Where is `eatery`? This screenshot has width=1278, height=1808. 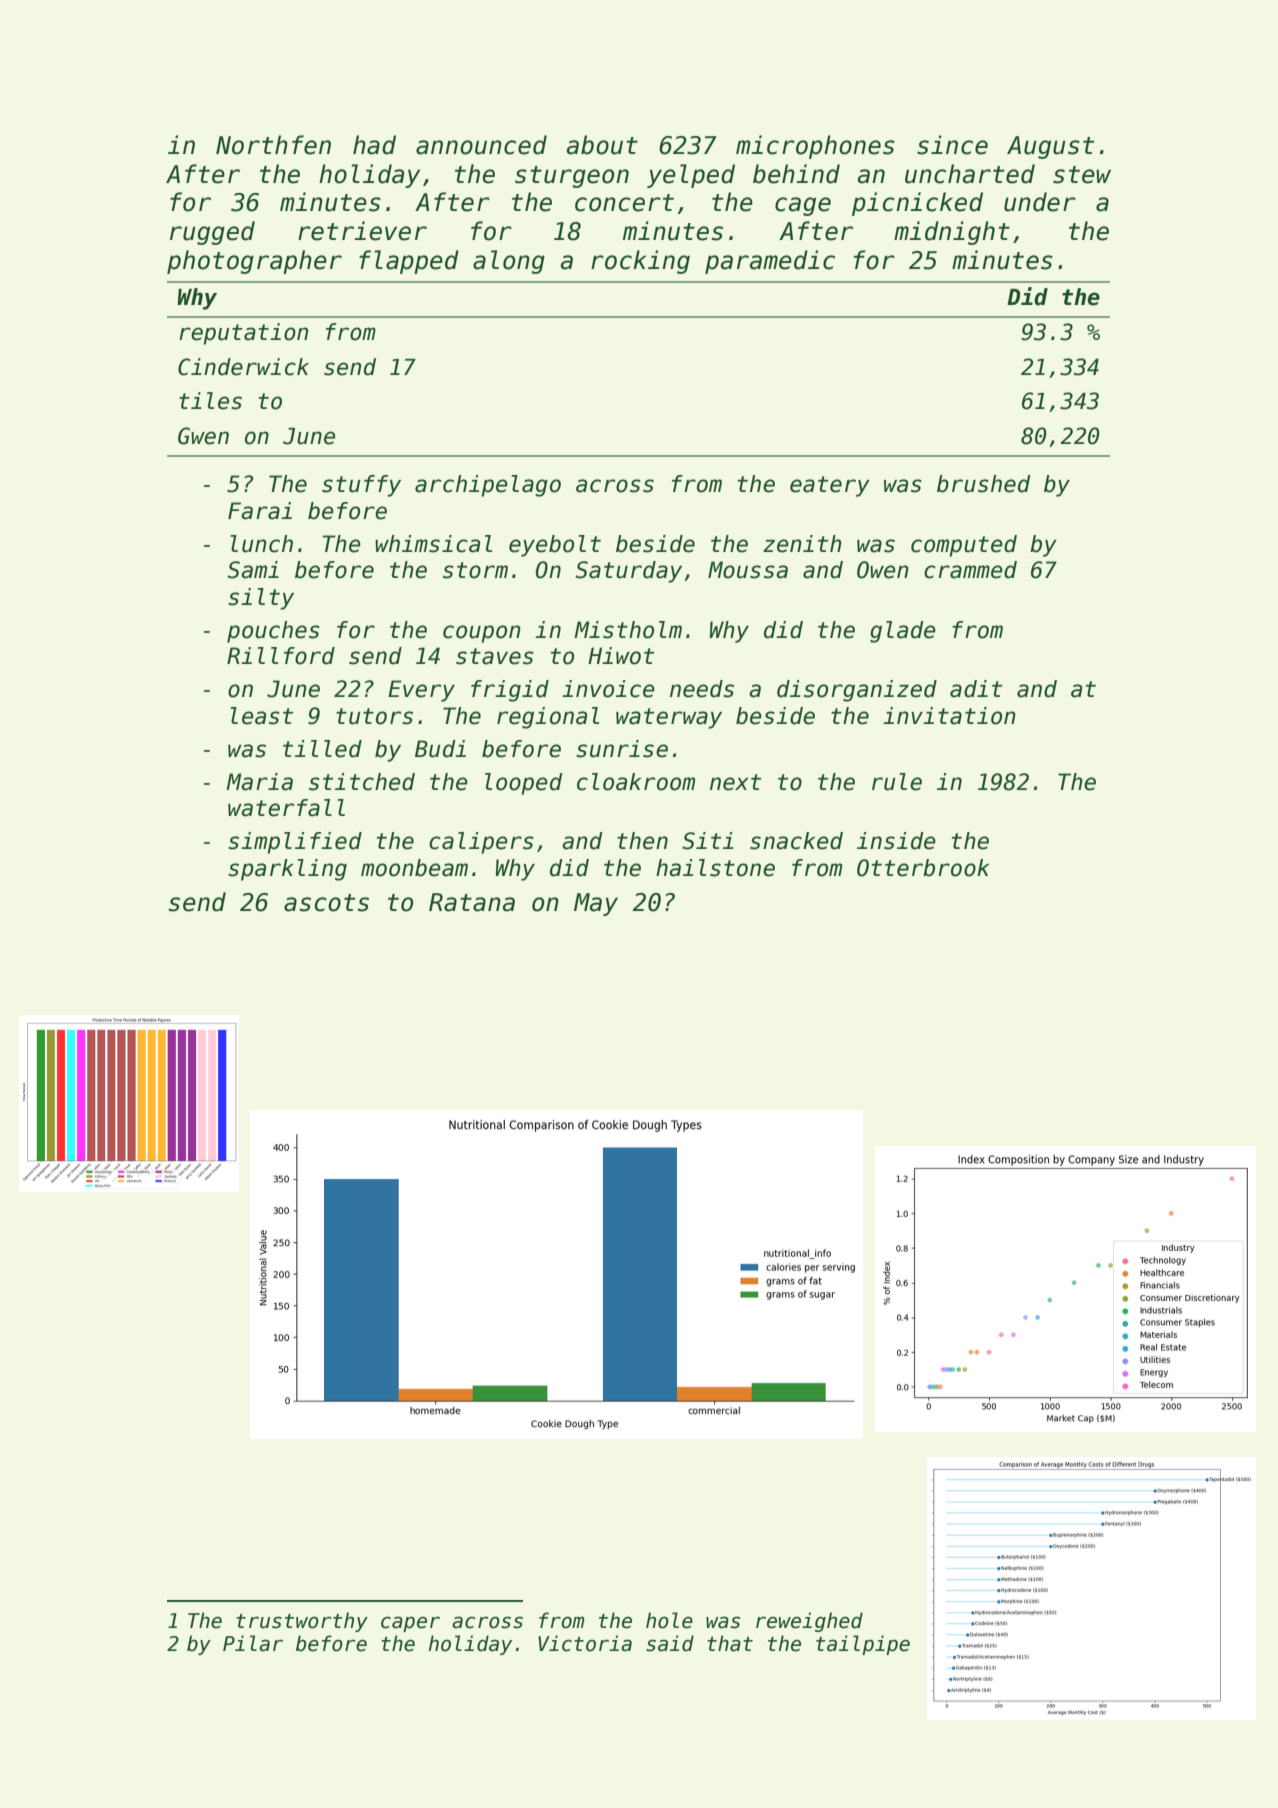 eatery is located at coordinates (830, 486).
